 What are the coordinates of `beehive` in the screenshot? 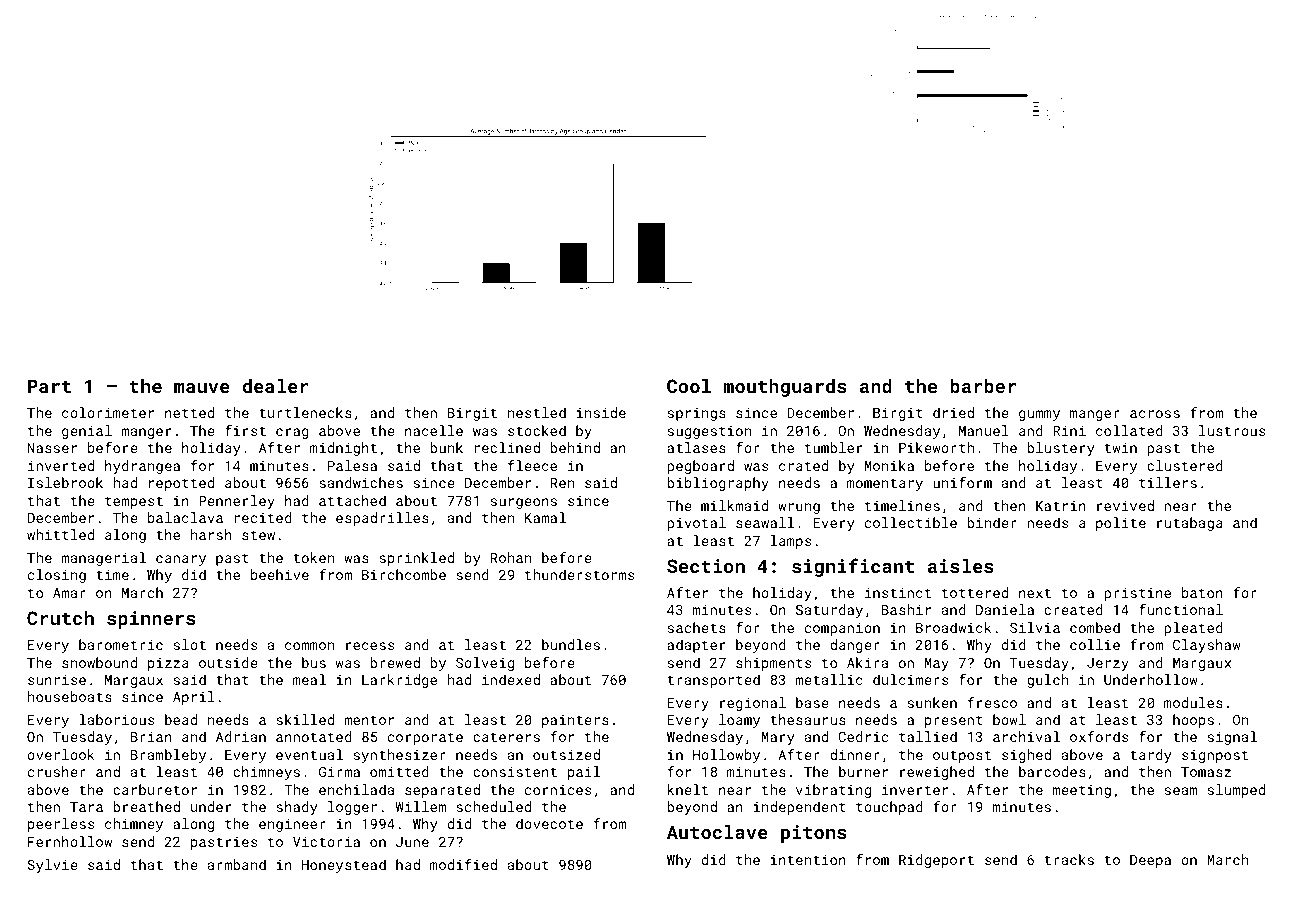 It's located at (280, 574).
